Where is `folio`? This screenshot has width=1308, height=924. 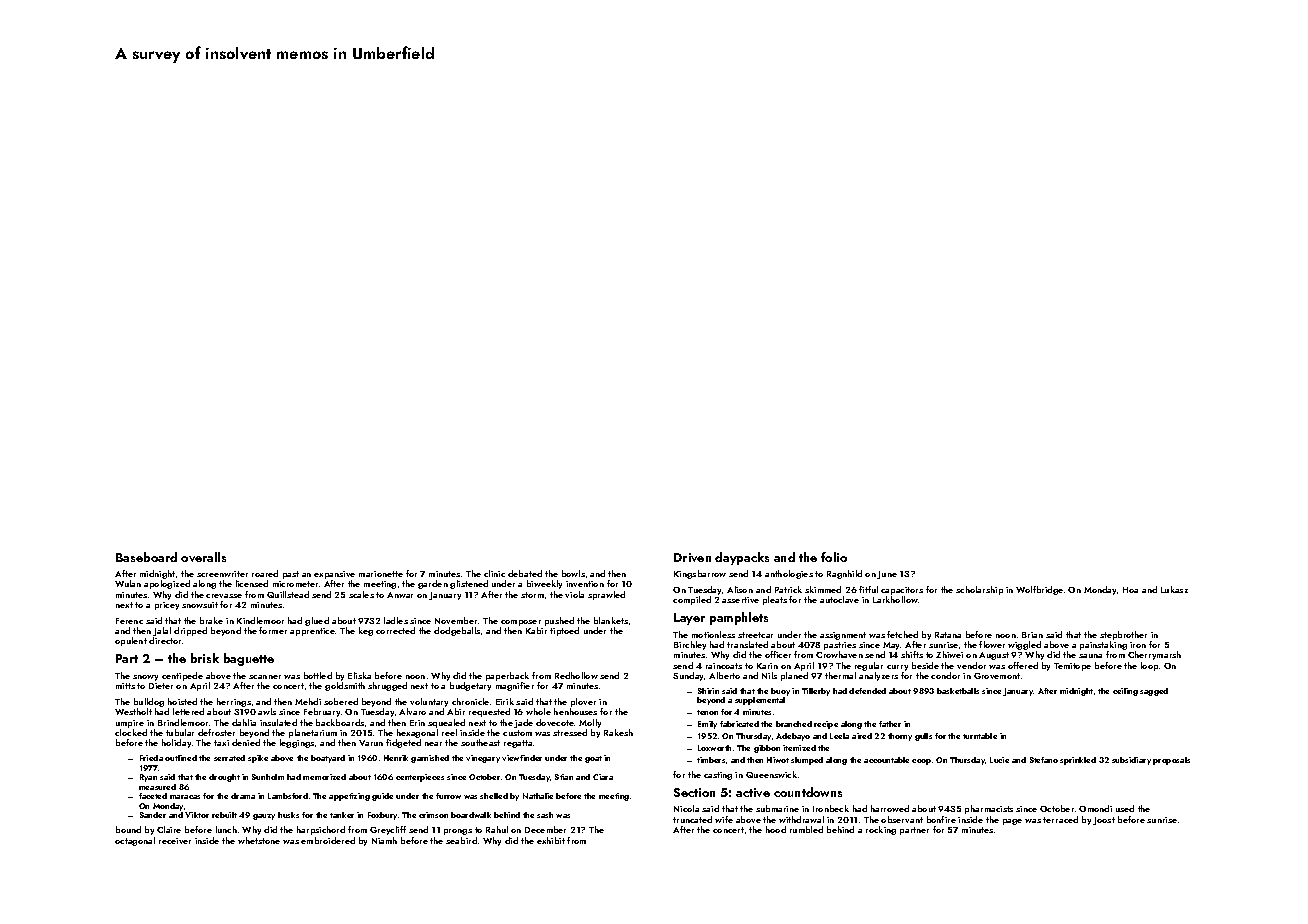 folio is located at coordinates (834, 557).
